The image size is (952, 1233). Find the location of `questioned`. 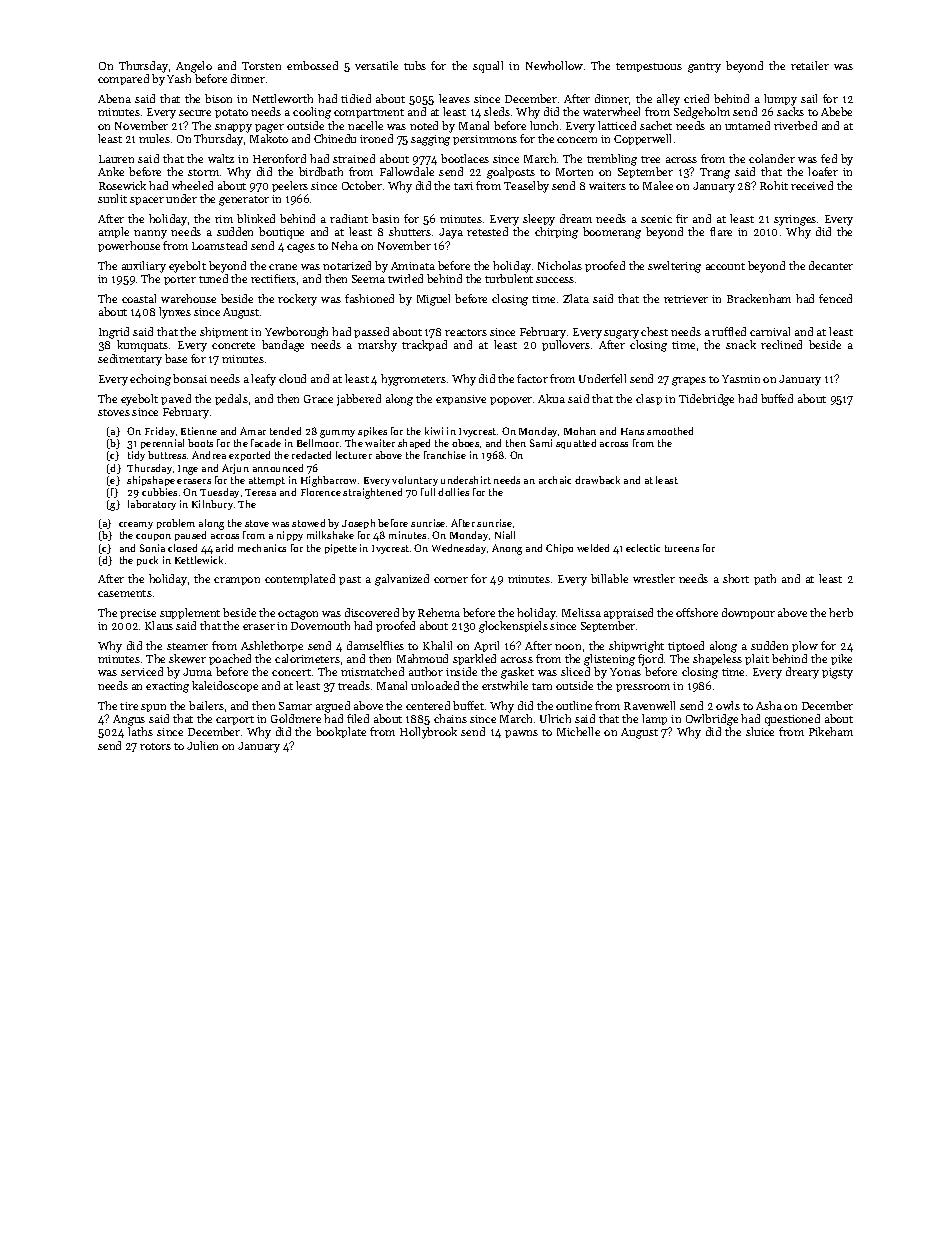

questioned is located at coordinates (792, 720).
